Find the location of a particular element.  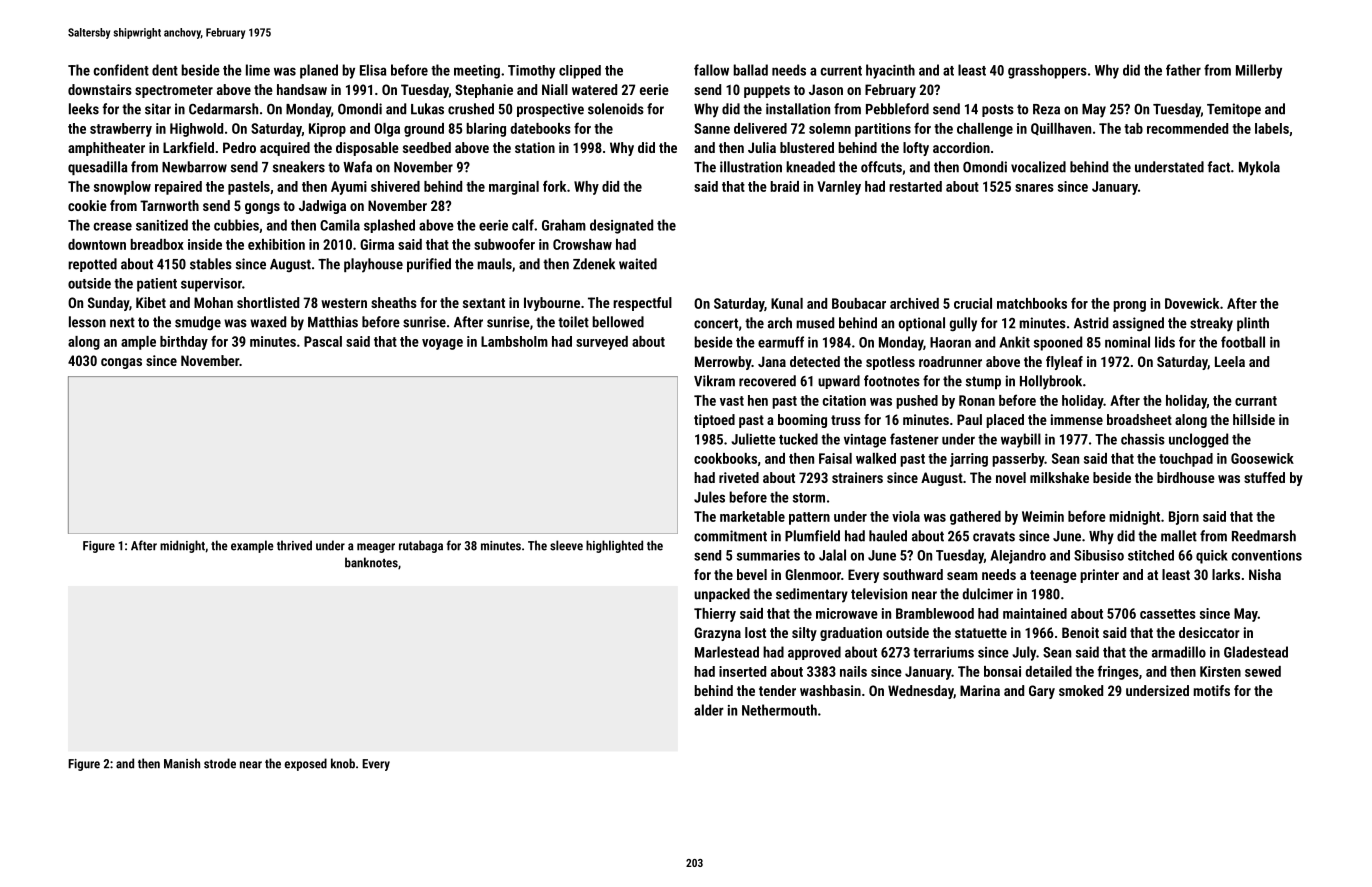

statuette is located at coordinates (981, 633).
